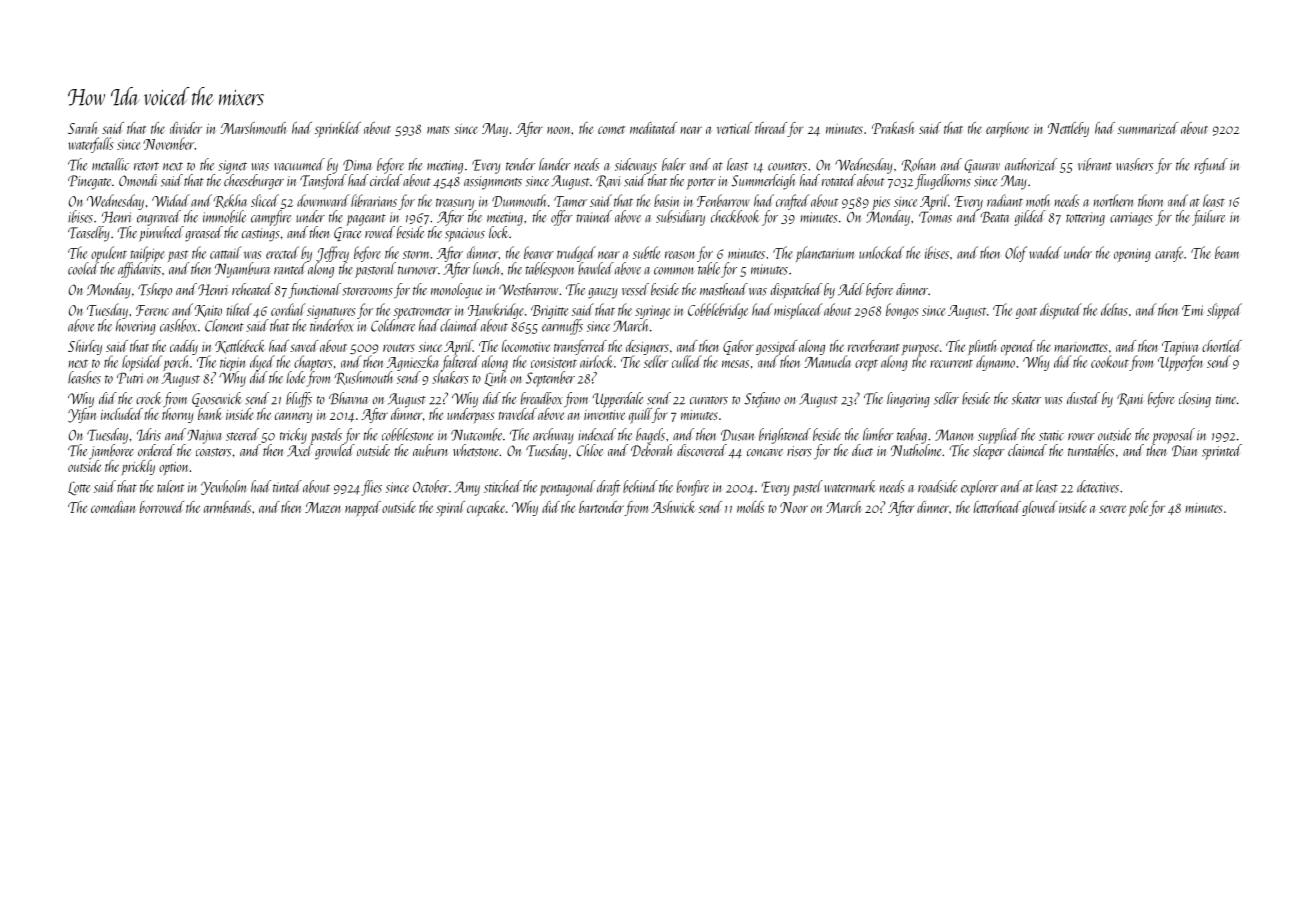  What do you see at coordinates (254, 128) in the image?
I see `Marshmouth` at bounding box center [254, 128].
